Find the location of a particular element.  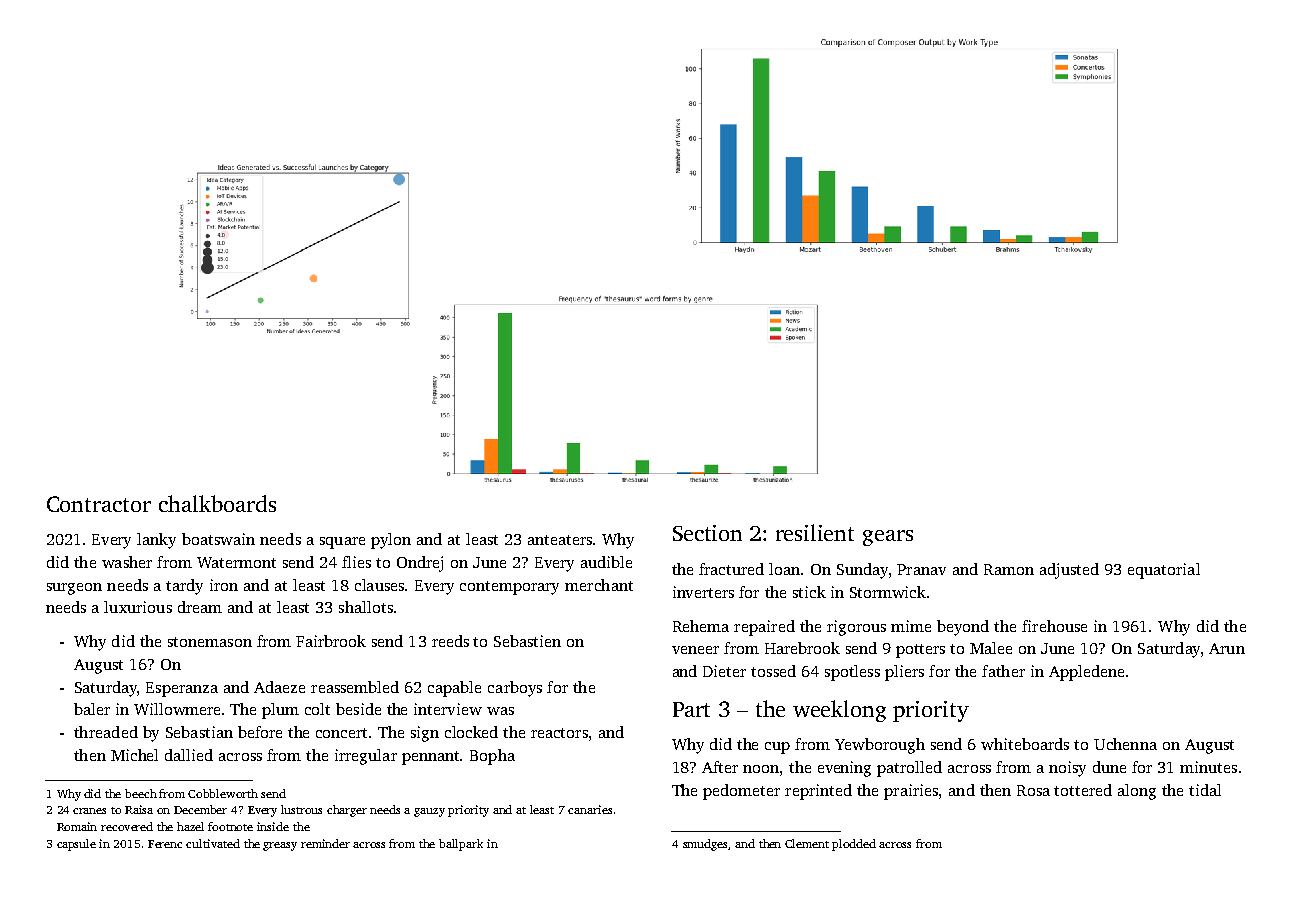

adjusted is located at coordinates (1069, 571).
